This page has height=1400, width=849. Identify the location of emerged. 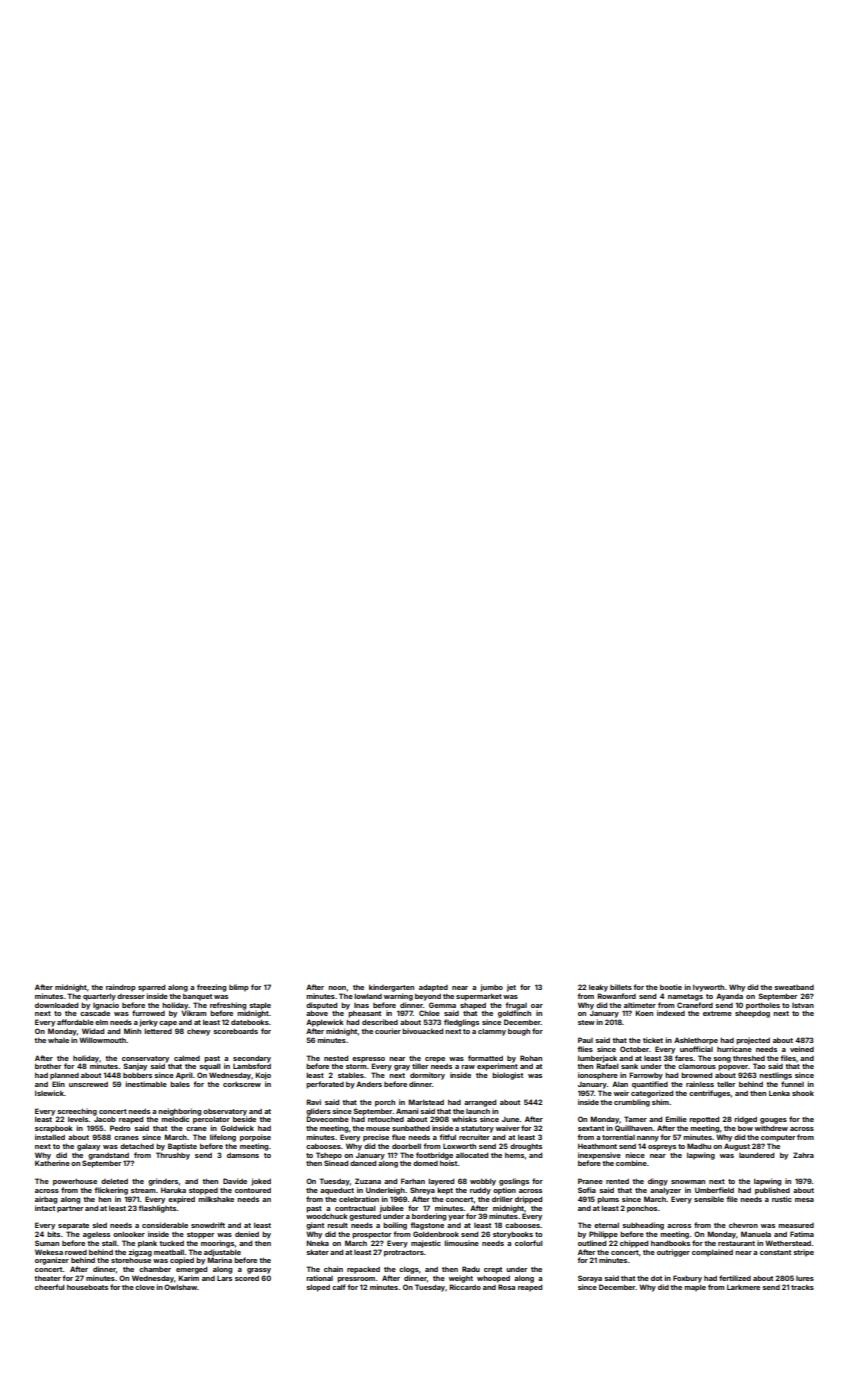
(191, 1270).
